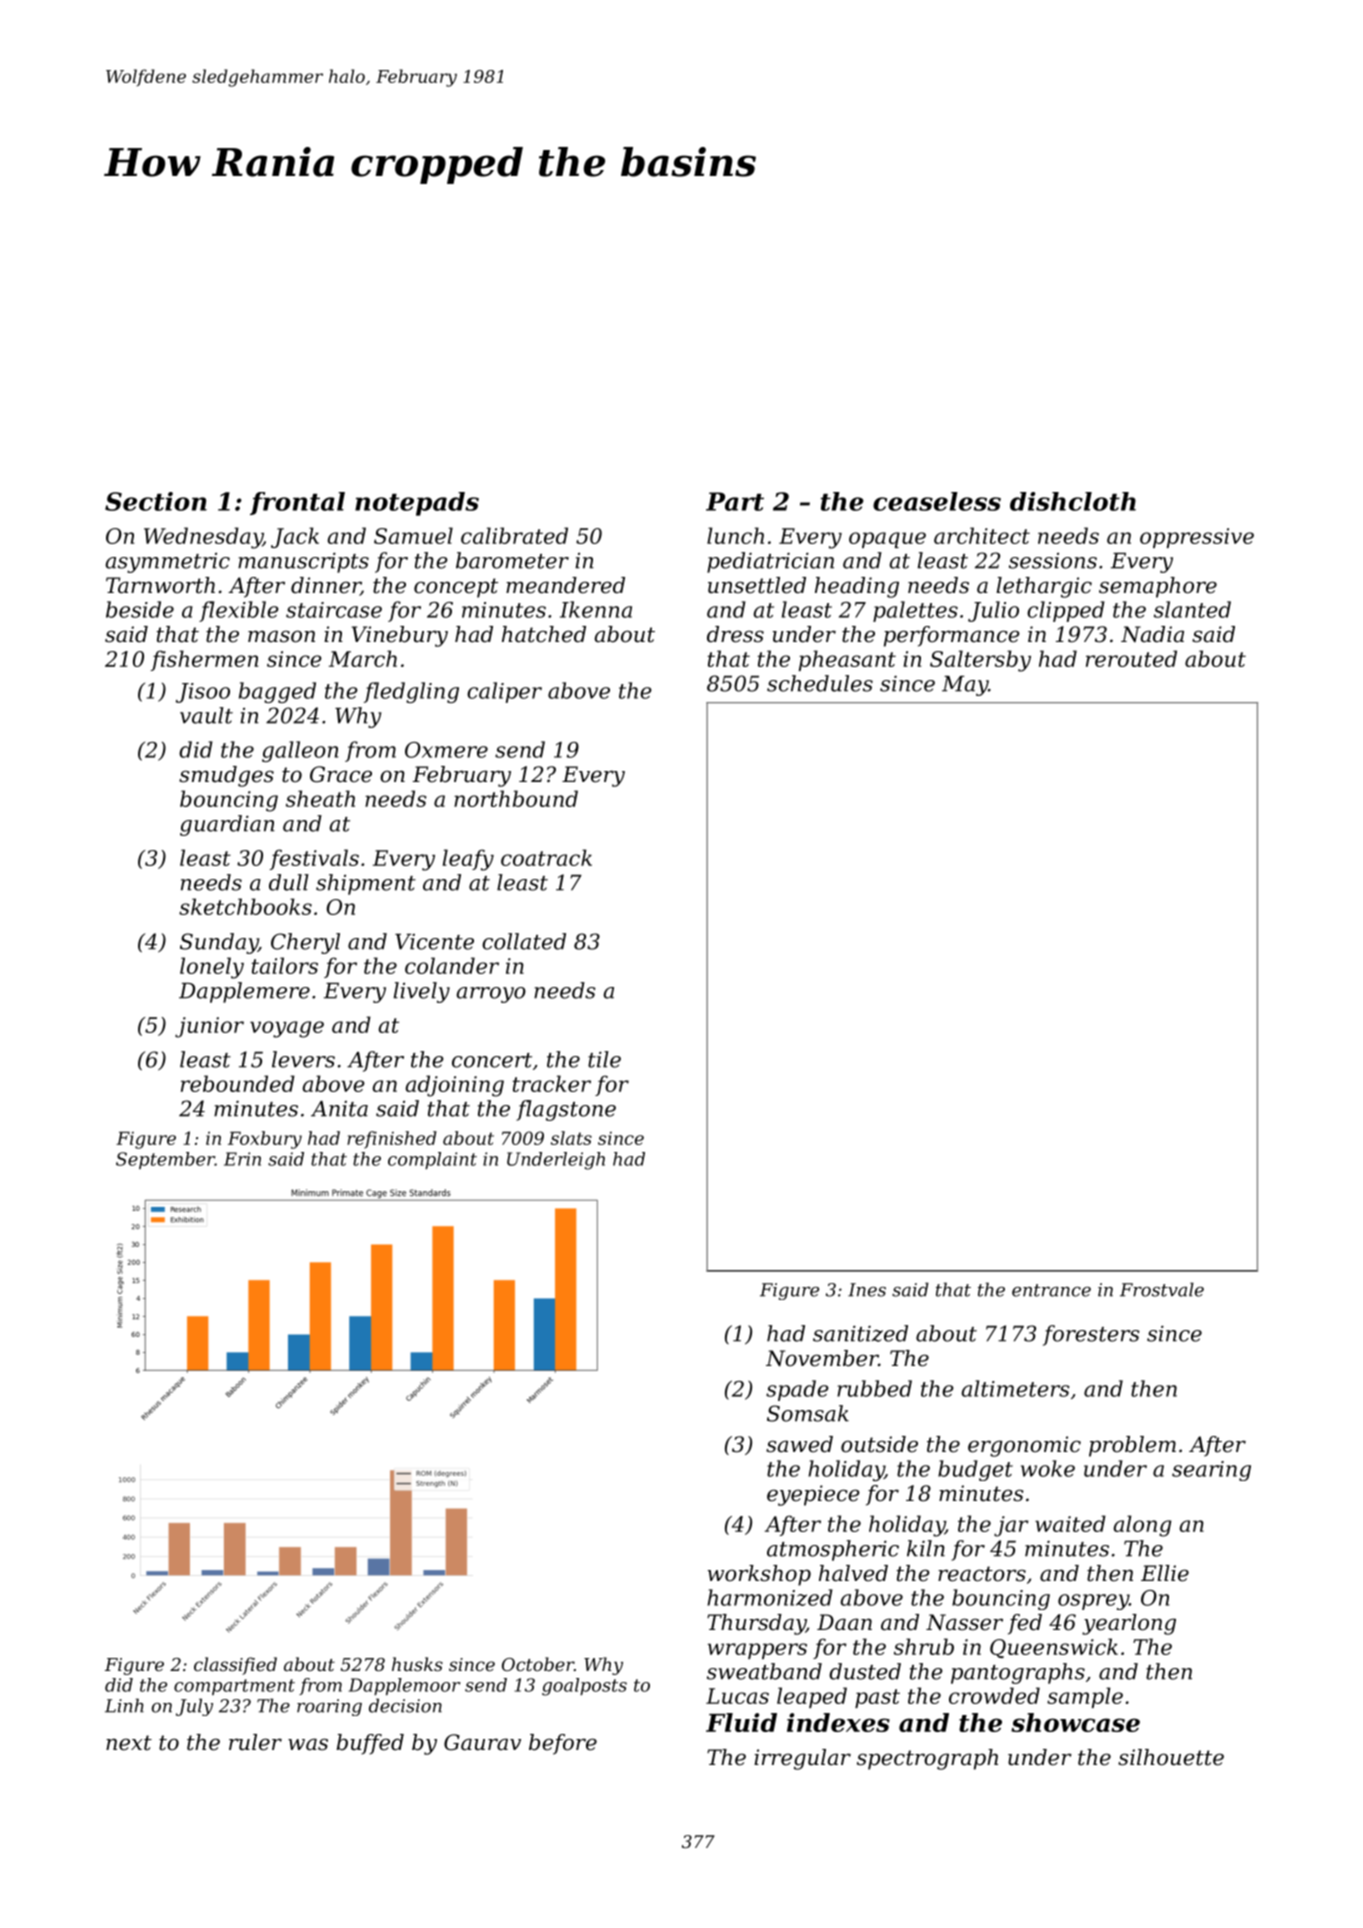  Describe the element at coordinates (370, 1744) in the image. I see `buffed` at that location.
